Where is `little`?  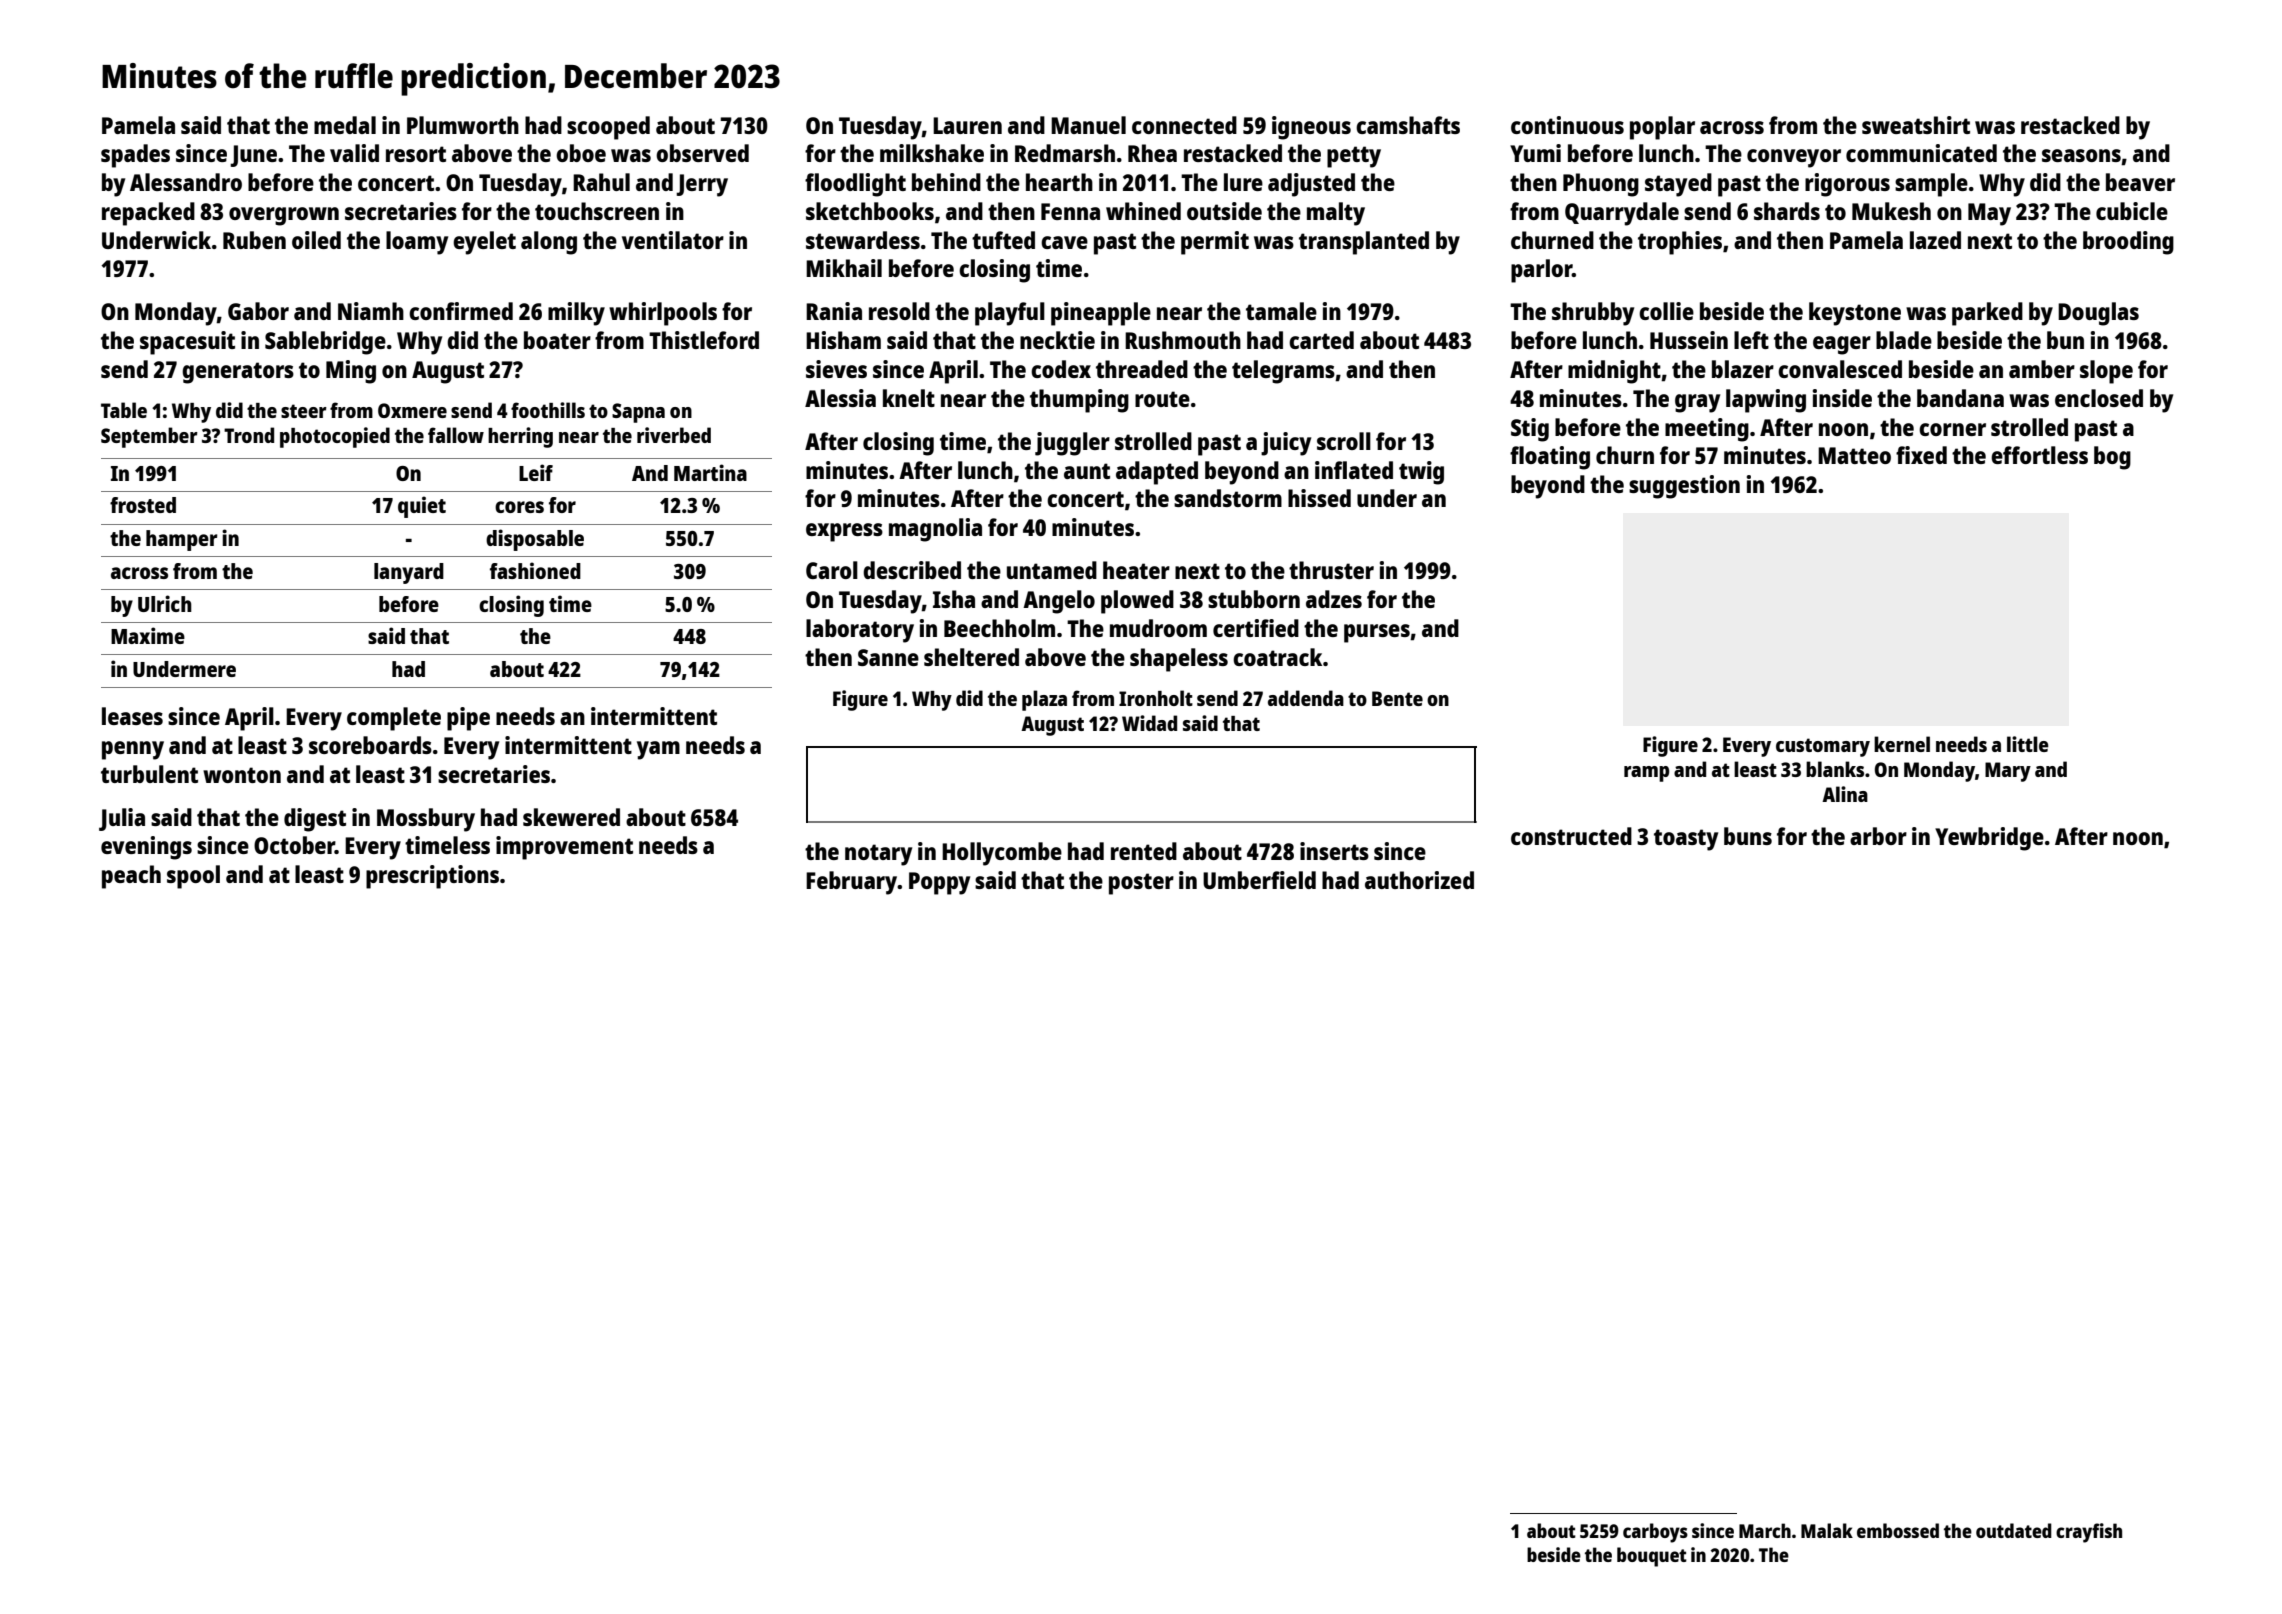 little is located at coordinates (2028, 744).
